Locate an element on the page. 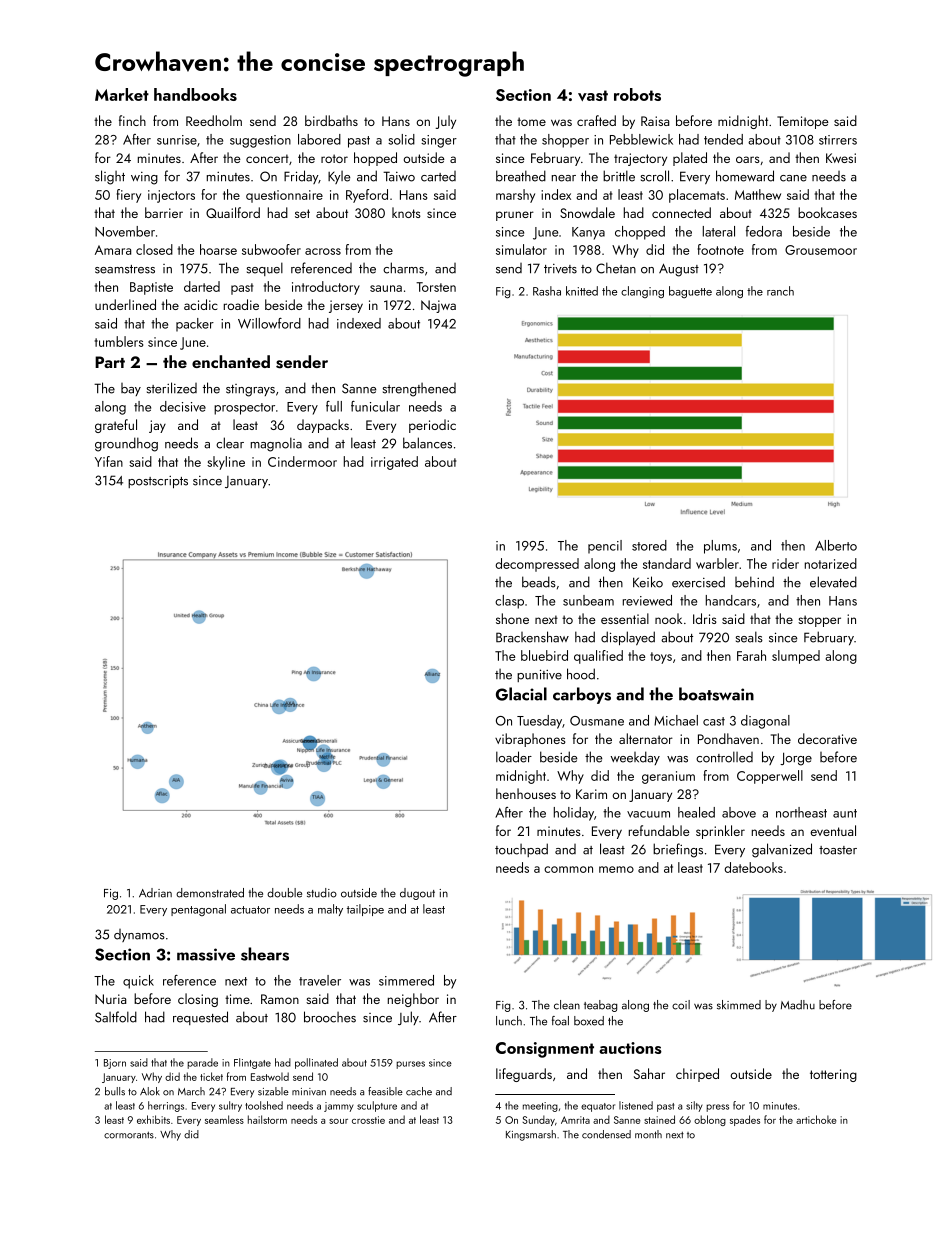 This document has width=952, height=1233. baguette is located at coordinates (690, 292).
